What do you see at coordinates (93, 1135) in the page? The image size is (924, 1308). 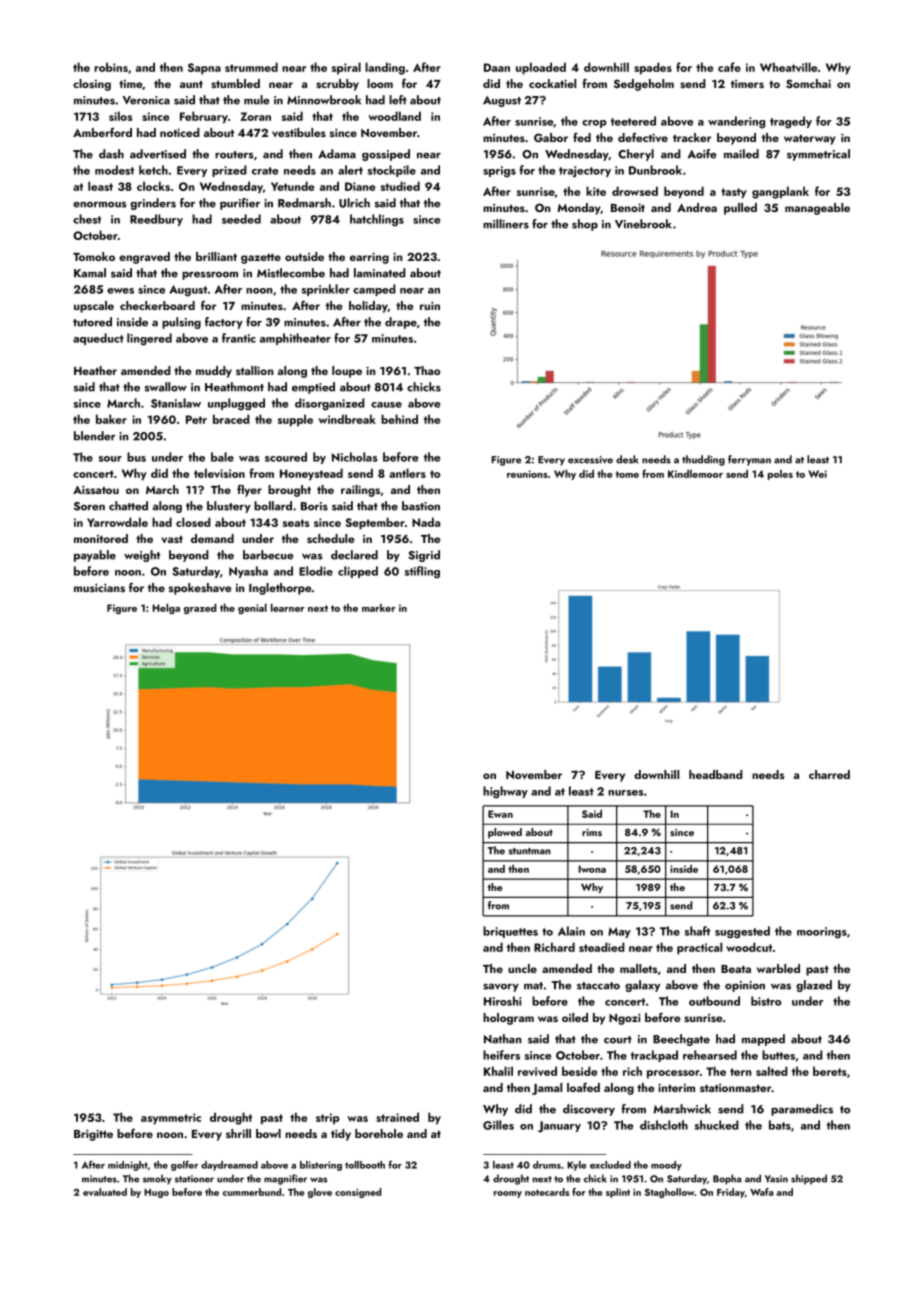 I see `Brigitte` at bounding box center [93, 1135].
